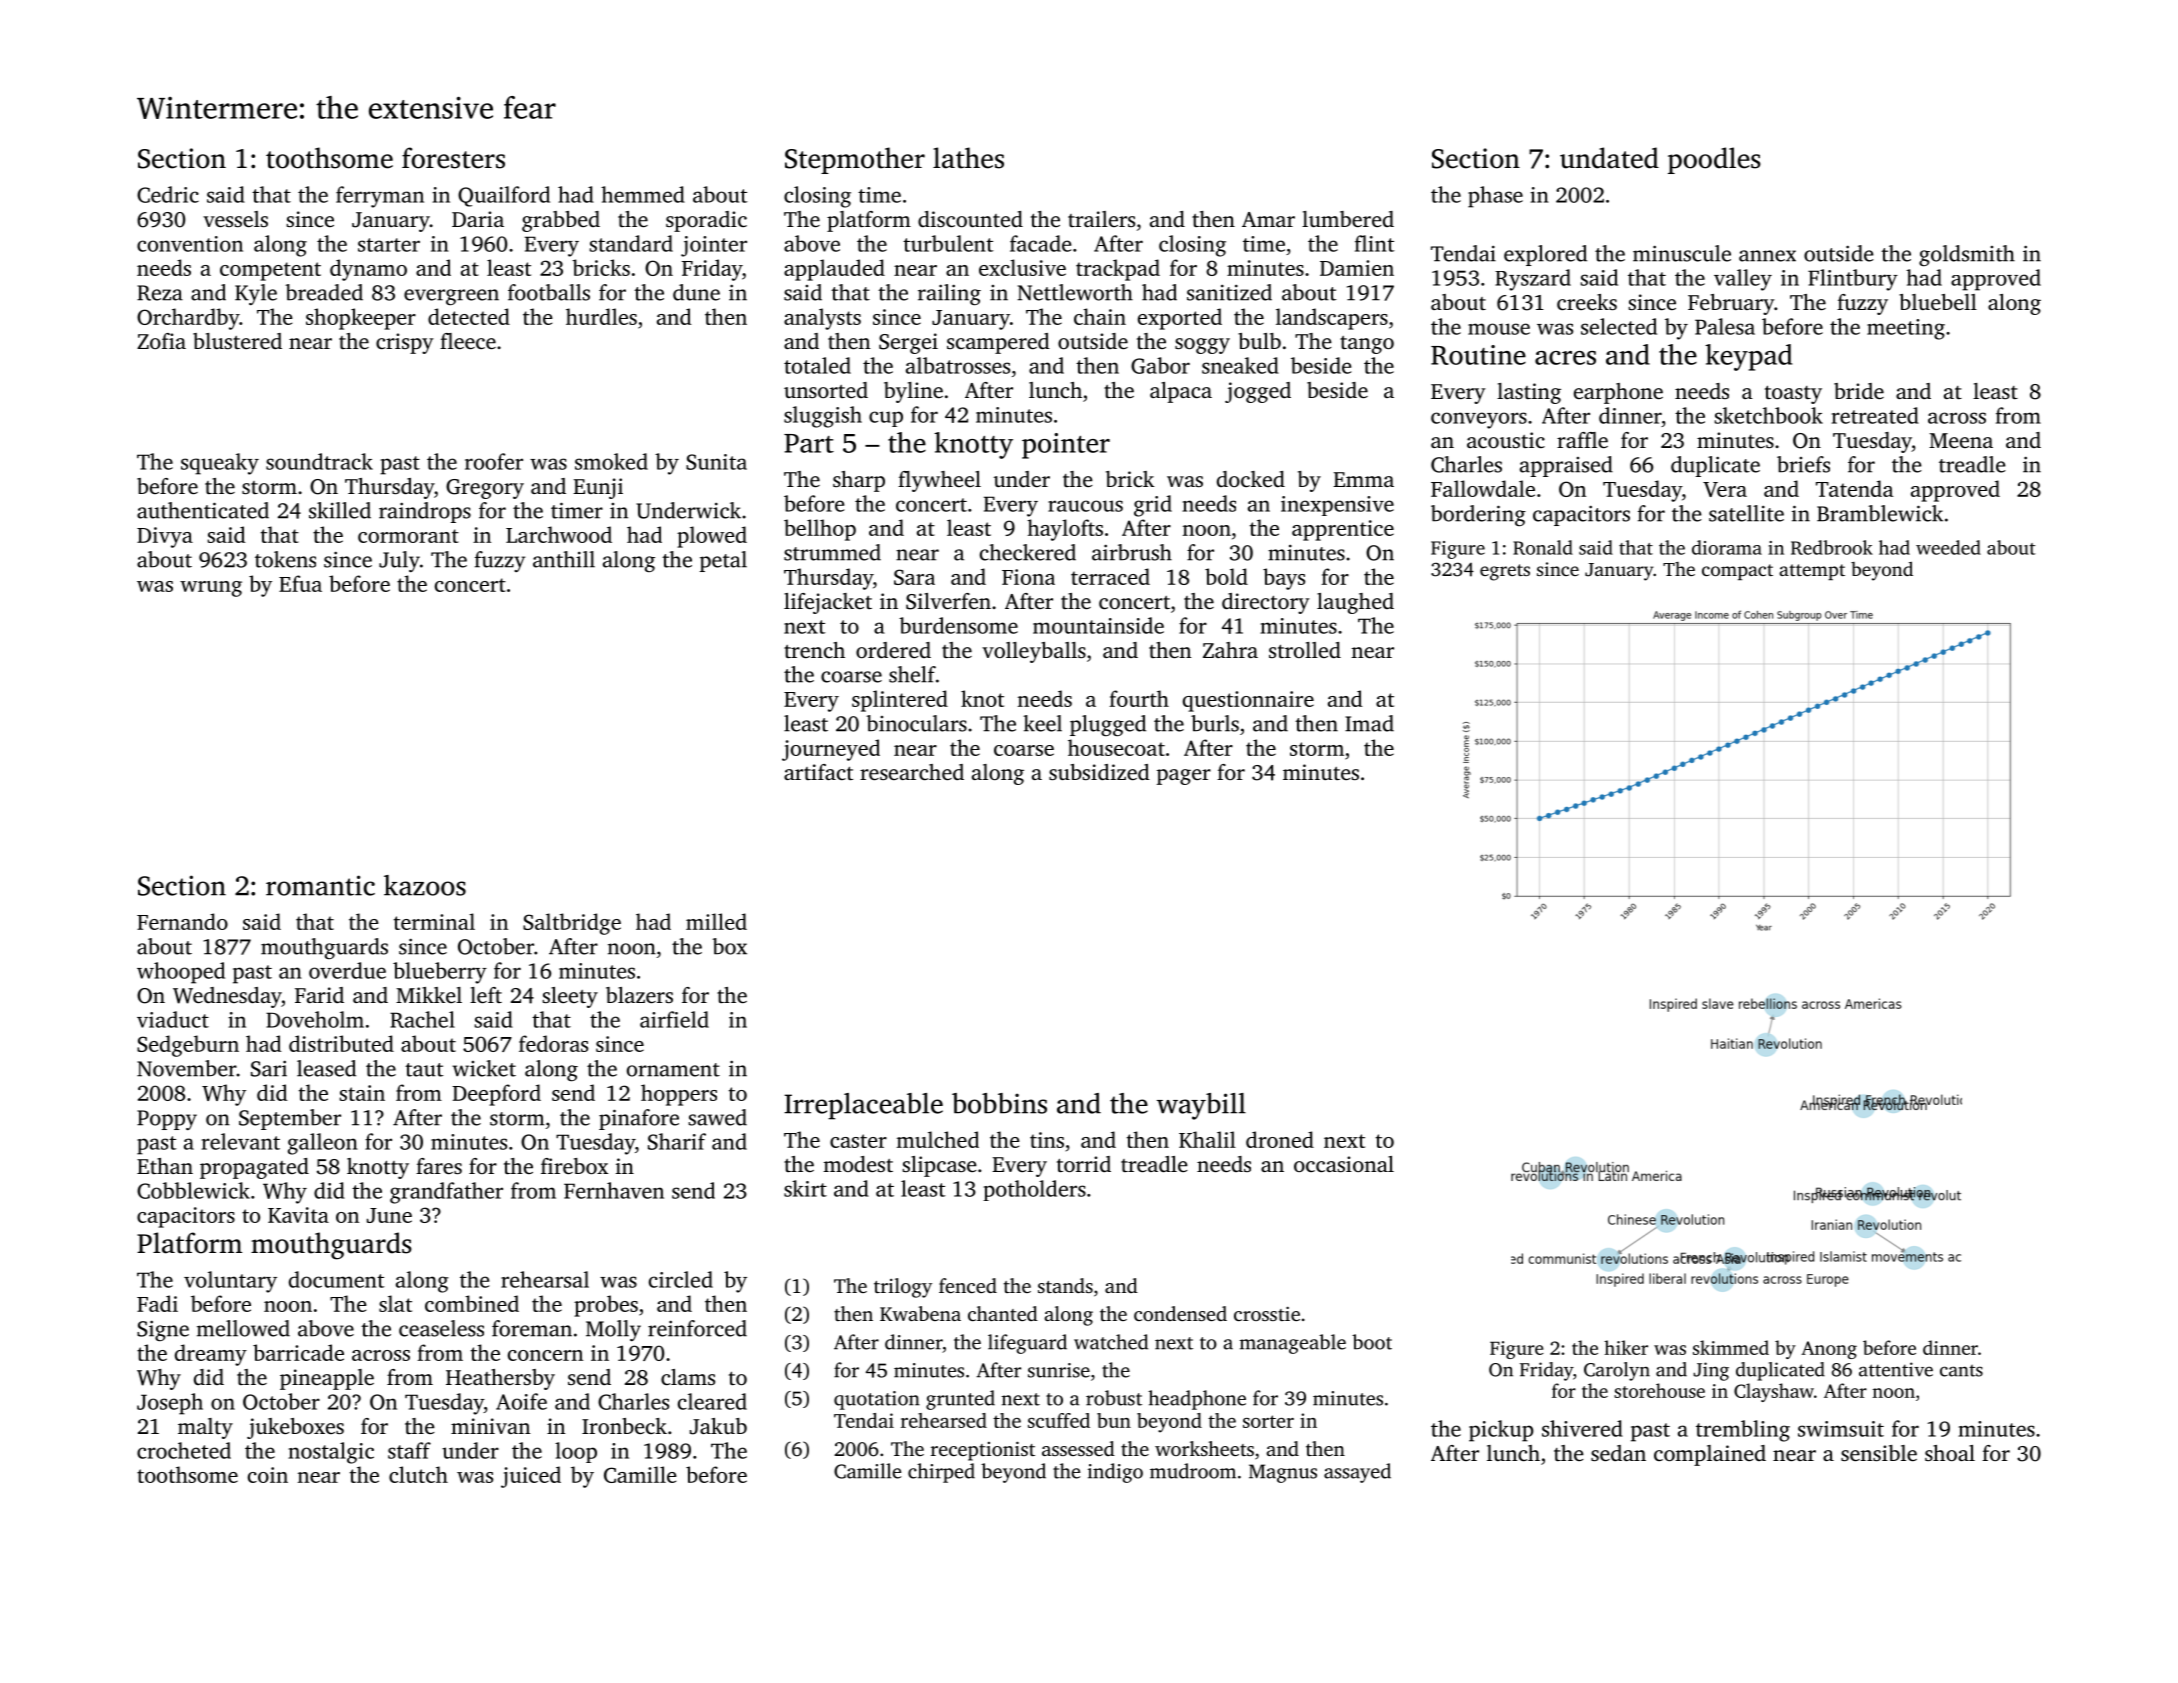 The width and height of the screenshot is (2178, 1683). What do you see at coordinates (832, 552) in the screenshot?
I see `strummed` at bounding box center [832, 552].
